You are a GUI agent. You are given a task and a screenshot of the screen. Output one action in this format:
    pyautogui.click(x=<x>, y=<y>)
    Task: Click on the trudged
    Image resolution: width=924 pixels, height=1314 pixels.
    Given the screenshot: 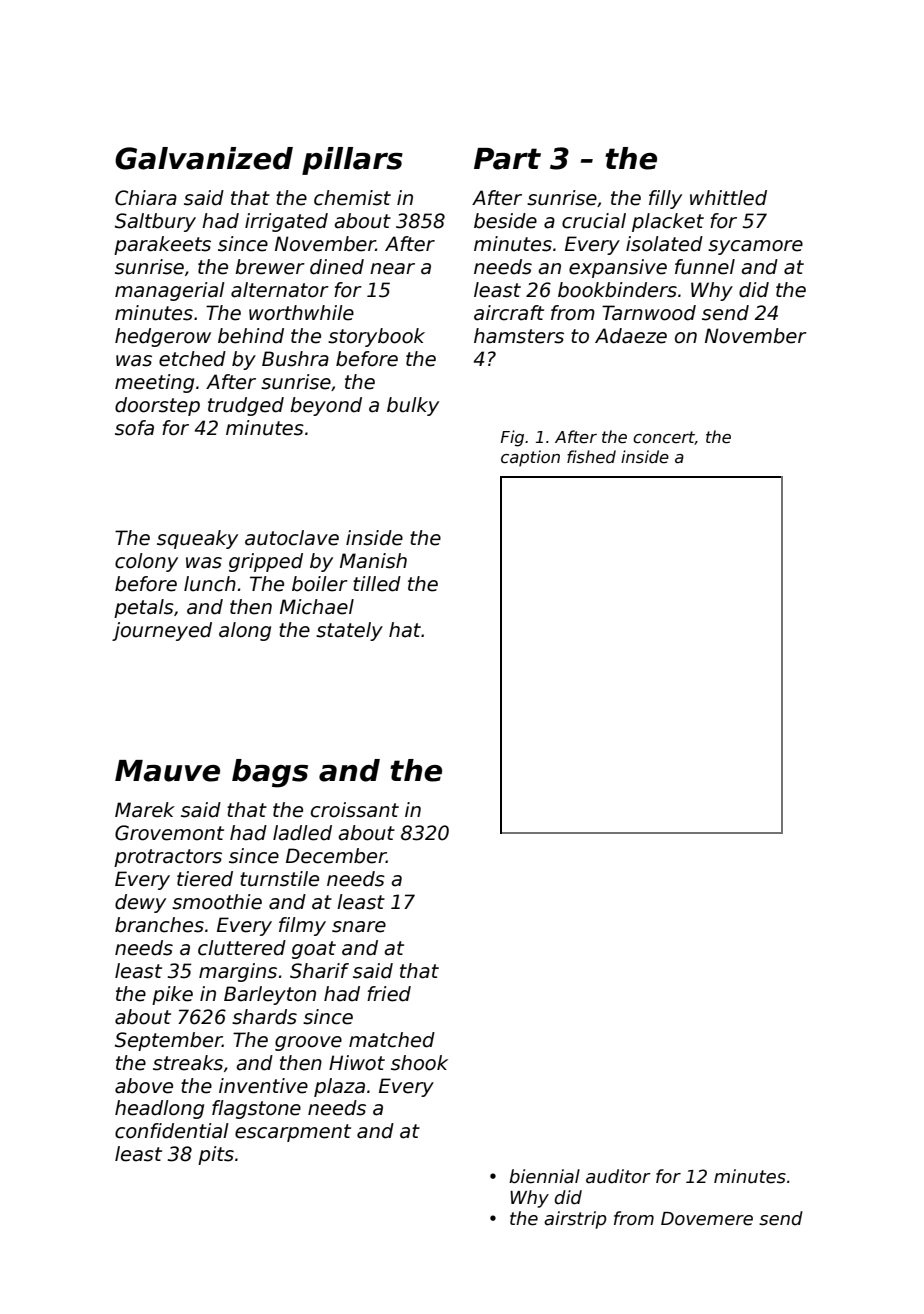 What is the action you would take?
    pyautogui.click(x=246, y=406)
